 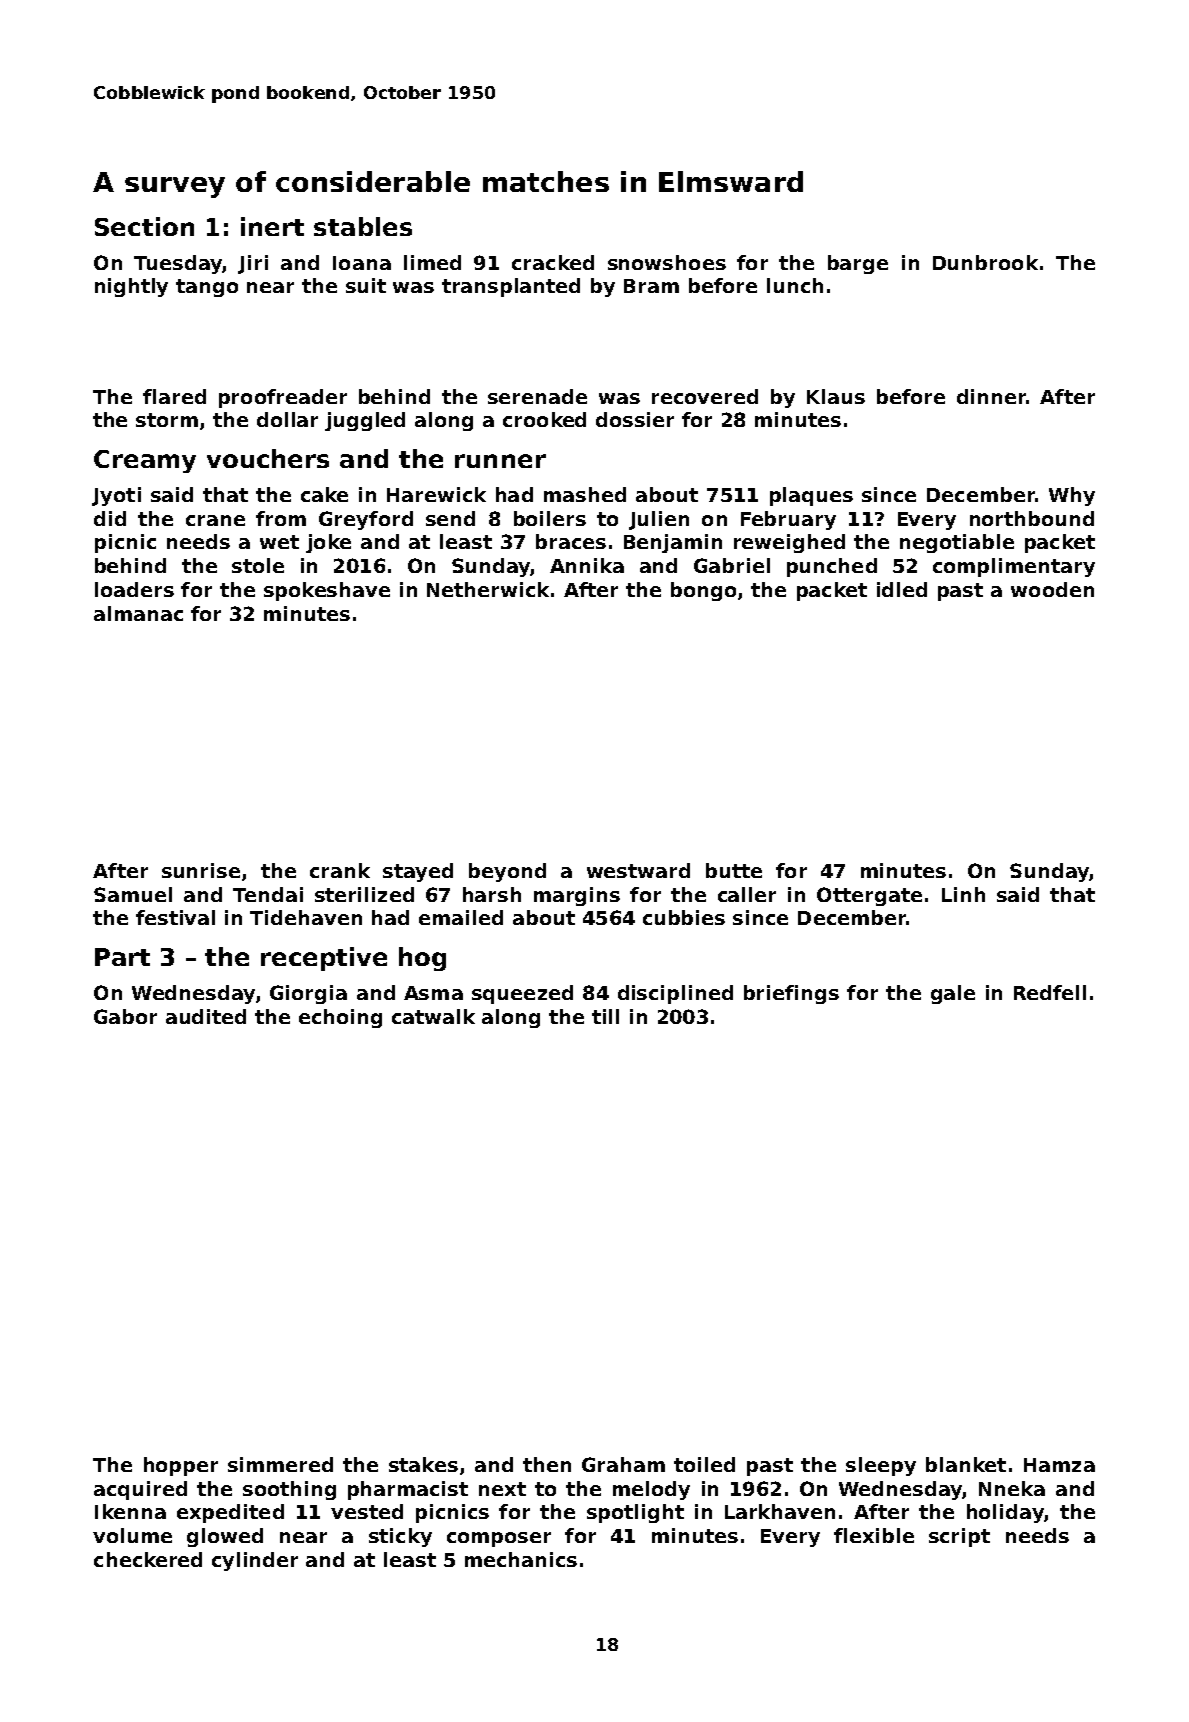 What do you see at coordinates (450, 518) in the screenshot?
I see `send` at bounding box center [450, 518].
